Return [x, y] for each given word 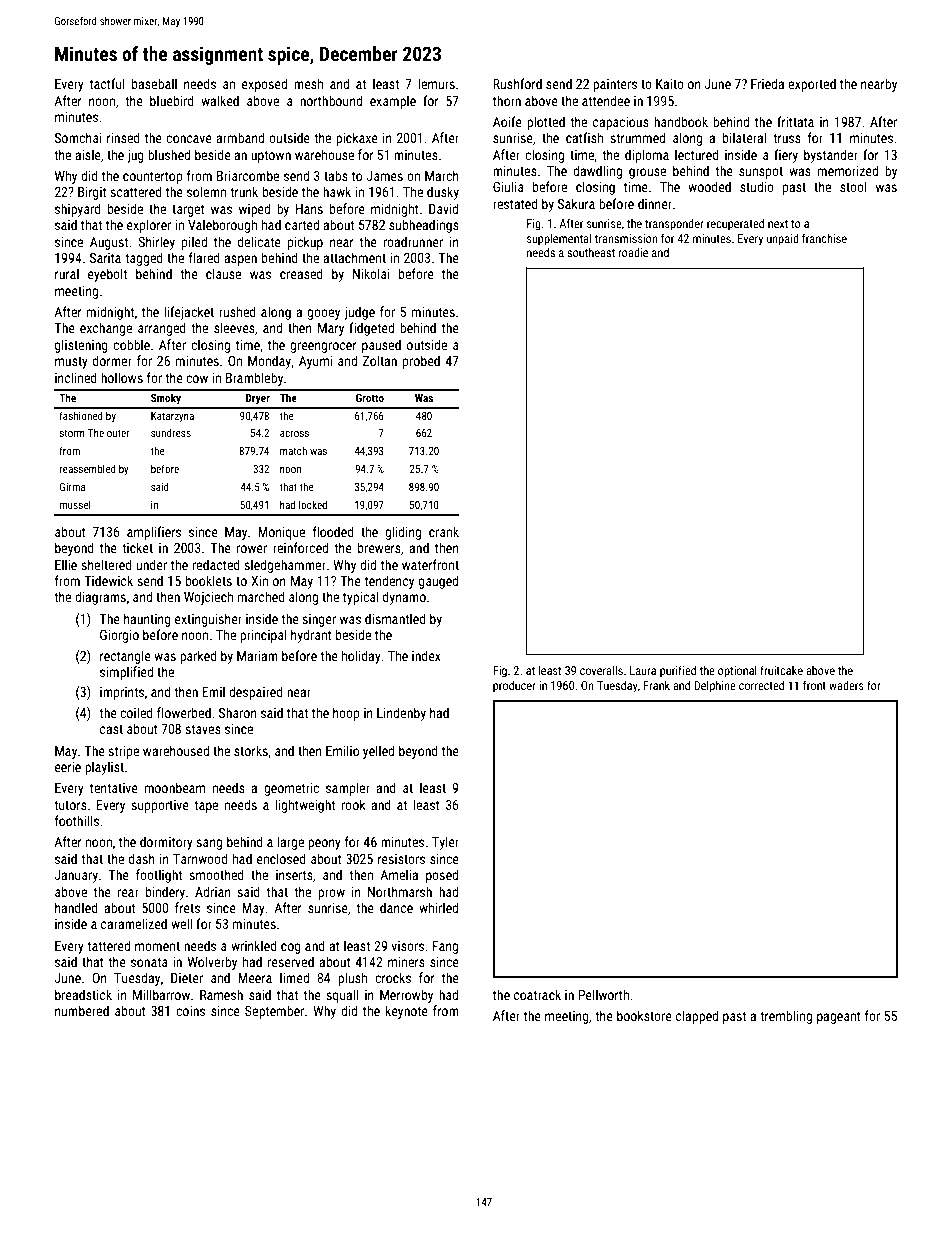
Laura [643, 670]
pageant [839, 1018]
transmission [626, 238]
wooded [709, 186]
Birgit [92, 193]
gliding [403, 533]
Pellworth [603, 994]
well [181, 923]
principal [263, 636]
